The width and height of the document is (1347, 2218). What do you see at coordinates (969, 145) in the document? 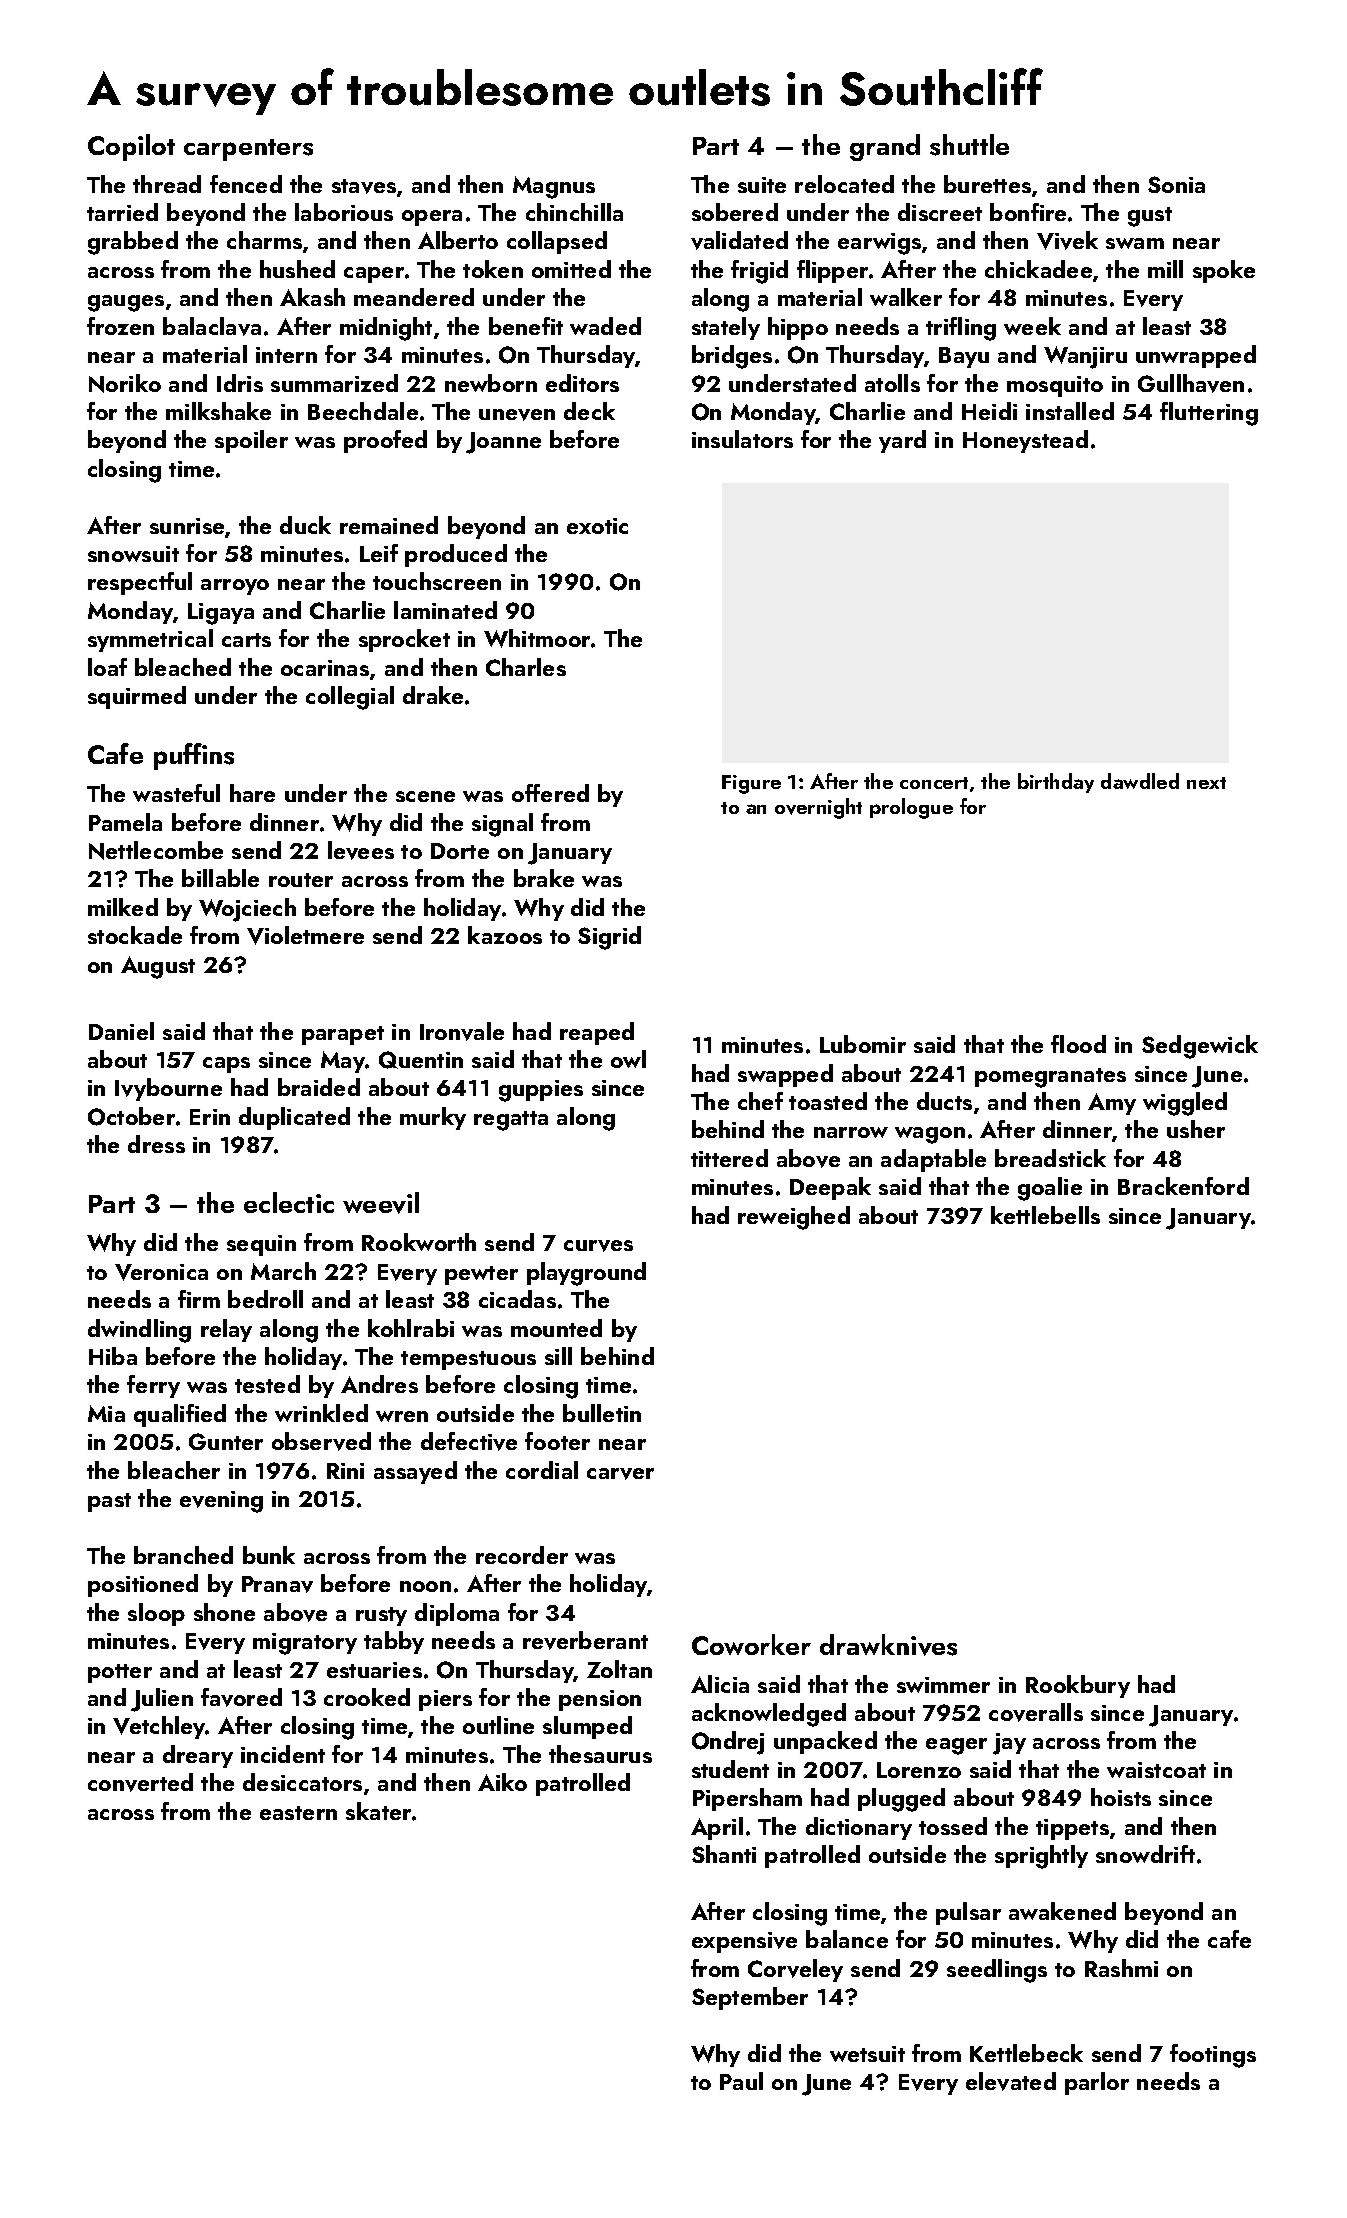
I see `shuttle` at bounding box center [969, 145].
